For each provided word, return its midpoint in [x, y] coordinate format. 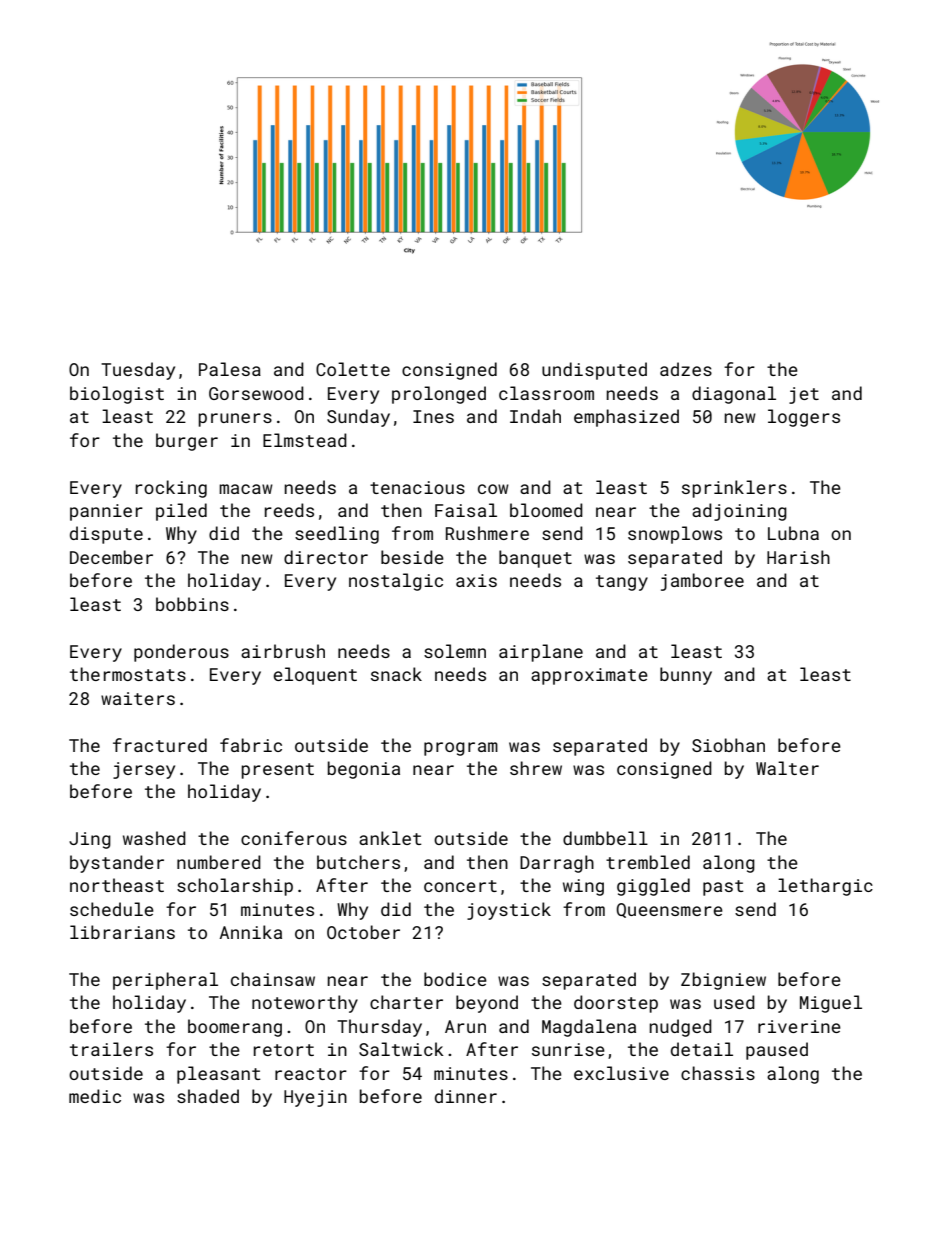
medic [95, 1096]
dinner [466, 1096]
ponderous [181, 653]
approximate [589, 676]
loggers [804, 418]
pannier [106, 512]
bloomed [546, 510]
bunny [686, 676]
